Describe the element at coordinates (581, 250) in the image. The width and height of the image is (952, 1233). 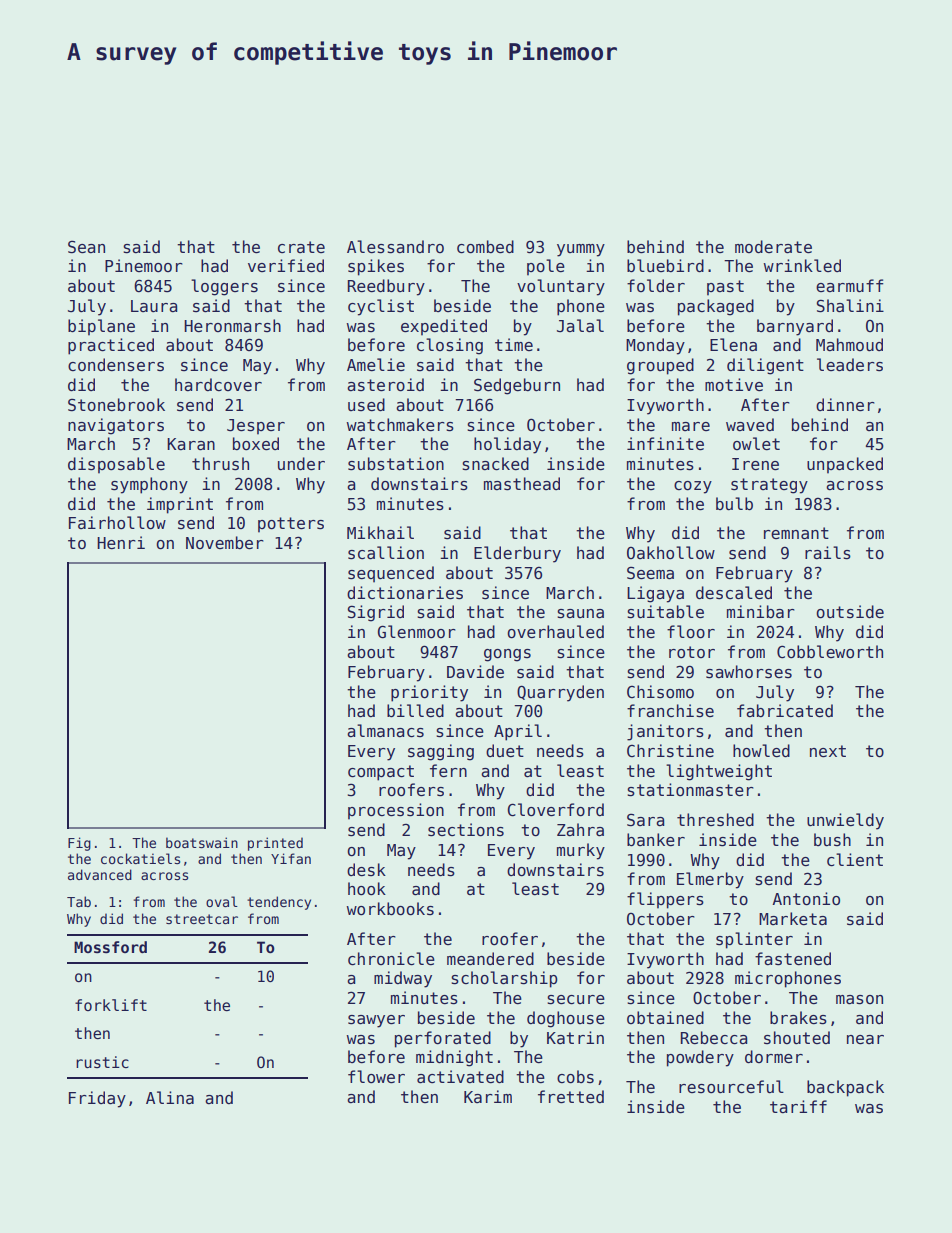
I see `yummy` at that location.
